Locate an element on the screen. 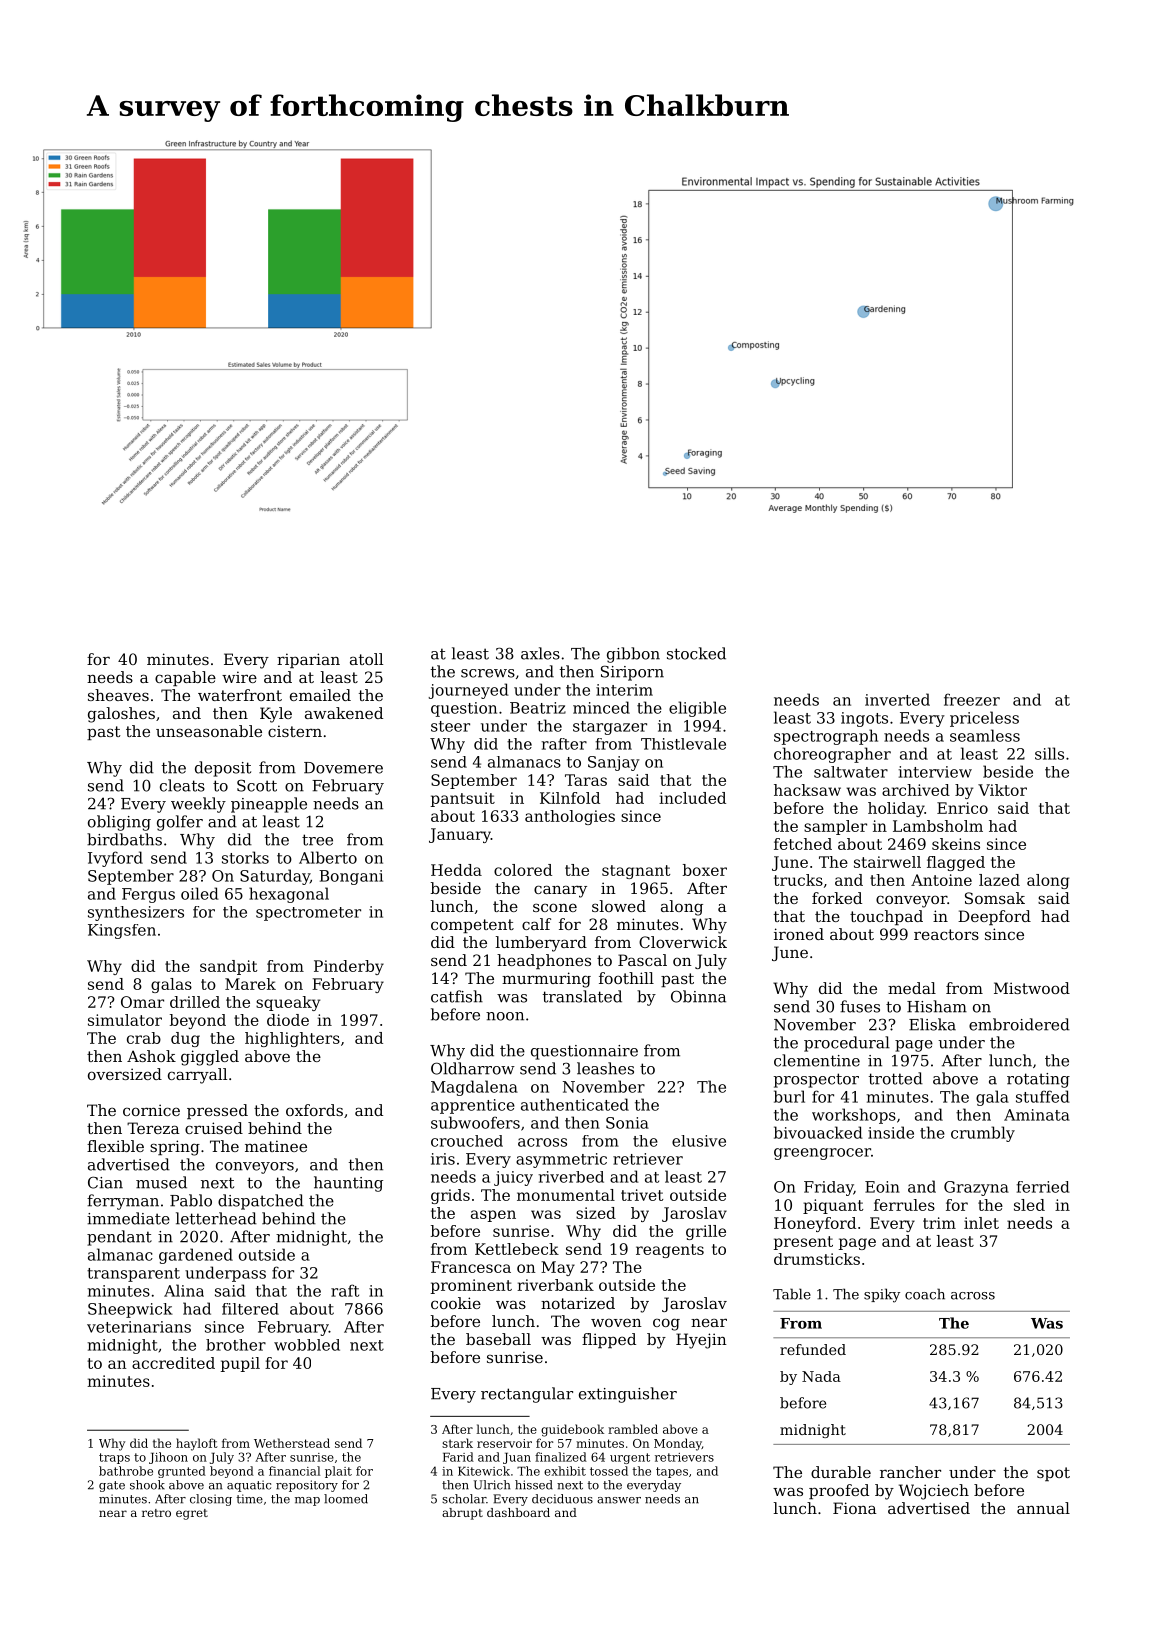 The height and width of the screenshot is (1637, 1157). Tereza is located at coordinates (153, 1128).
